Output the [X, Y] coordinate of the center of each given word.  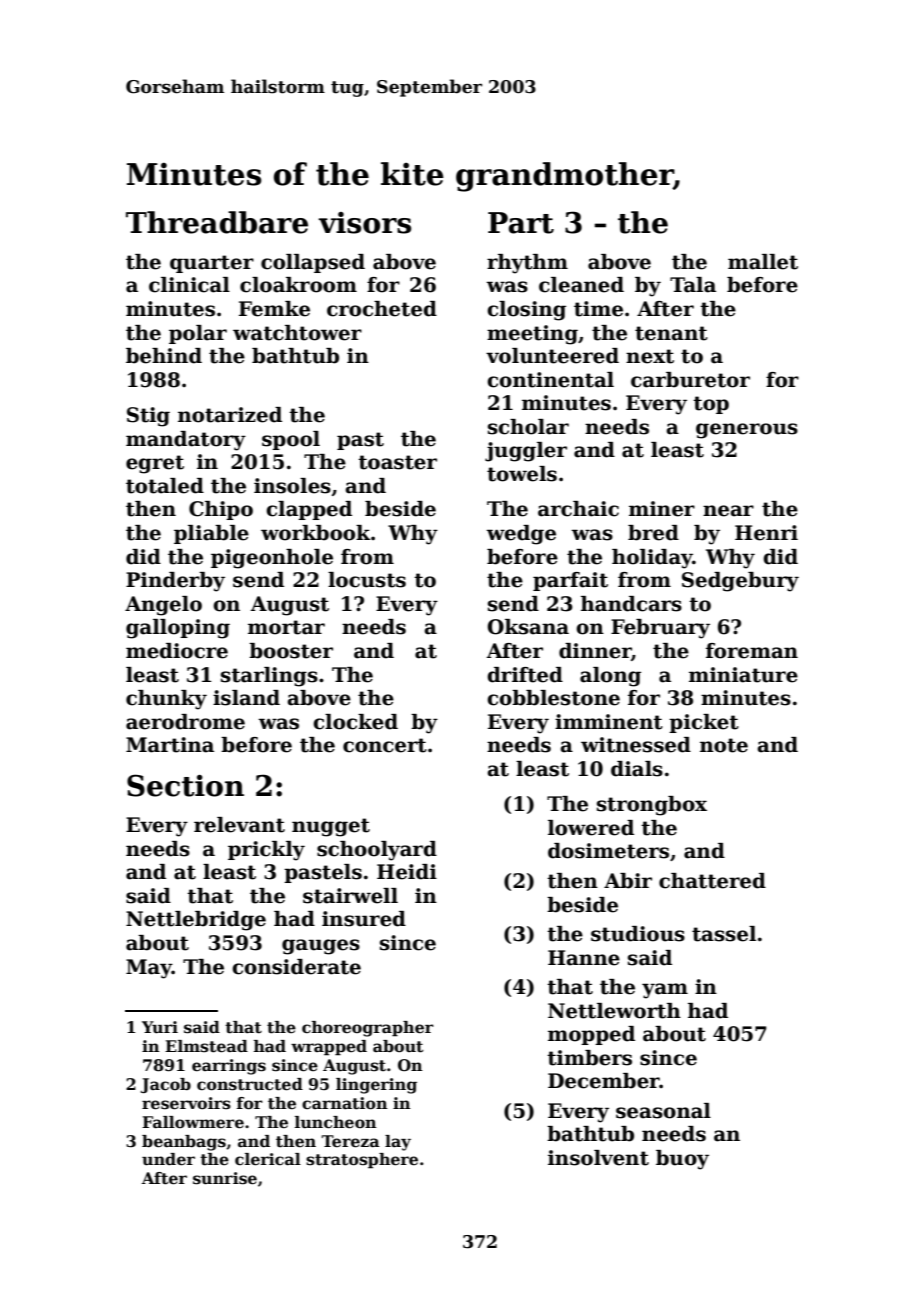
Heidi [407, 872]
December [604, 1081]
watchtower [297, 333]
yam [665, 991]
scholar [528, 427]
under [168, 1159]
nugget [331, 827]
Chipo [221, 510]
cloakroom [298, 285]
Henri [766, 533]
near [728, 511]
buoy [682, 1160]
